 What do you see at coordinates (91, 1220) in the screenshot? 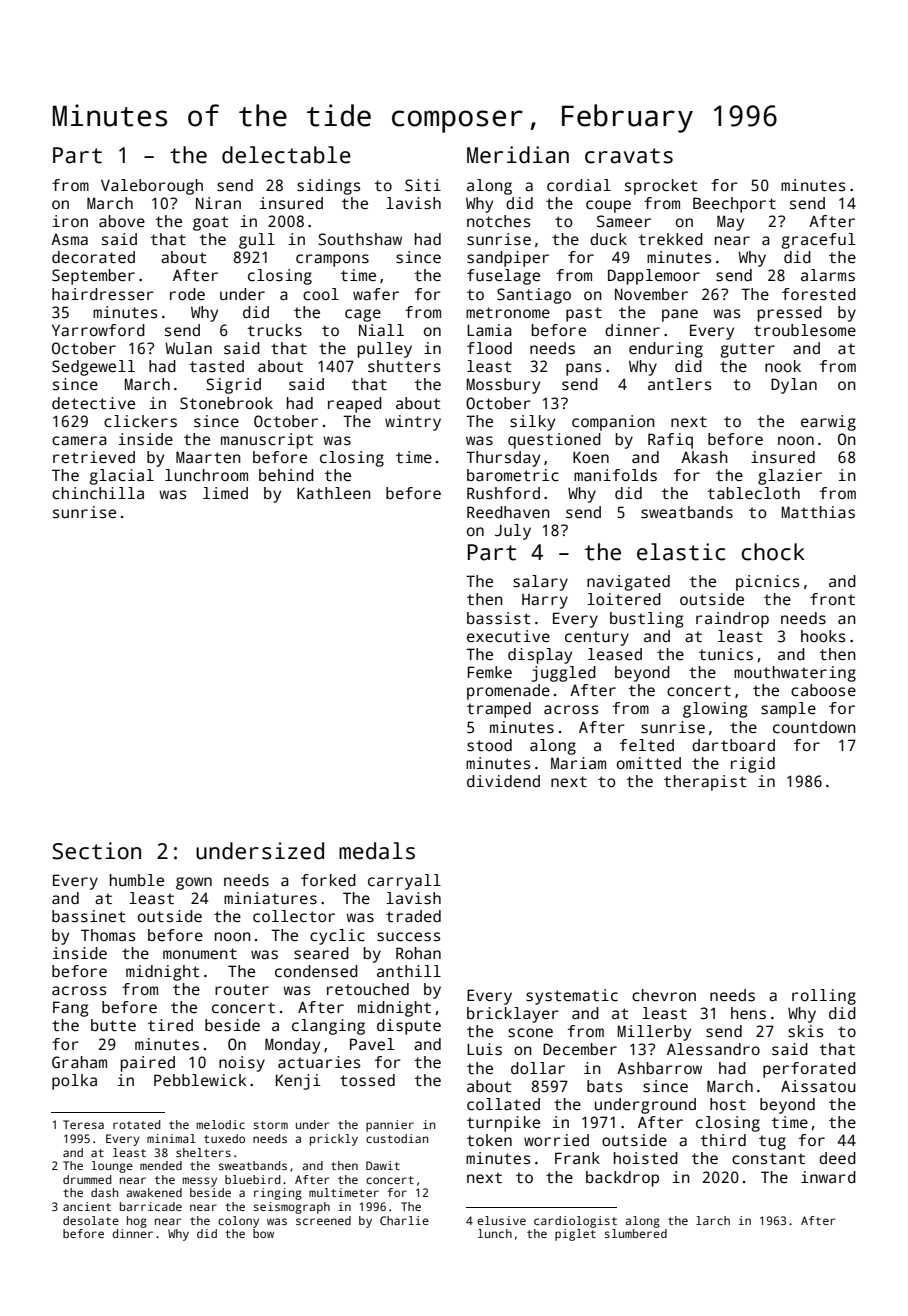
I see `desolate` at bounding box center [91, 1220].
